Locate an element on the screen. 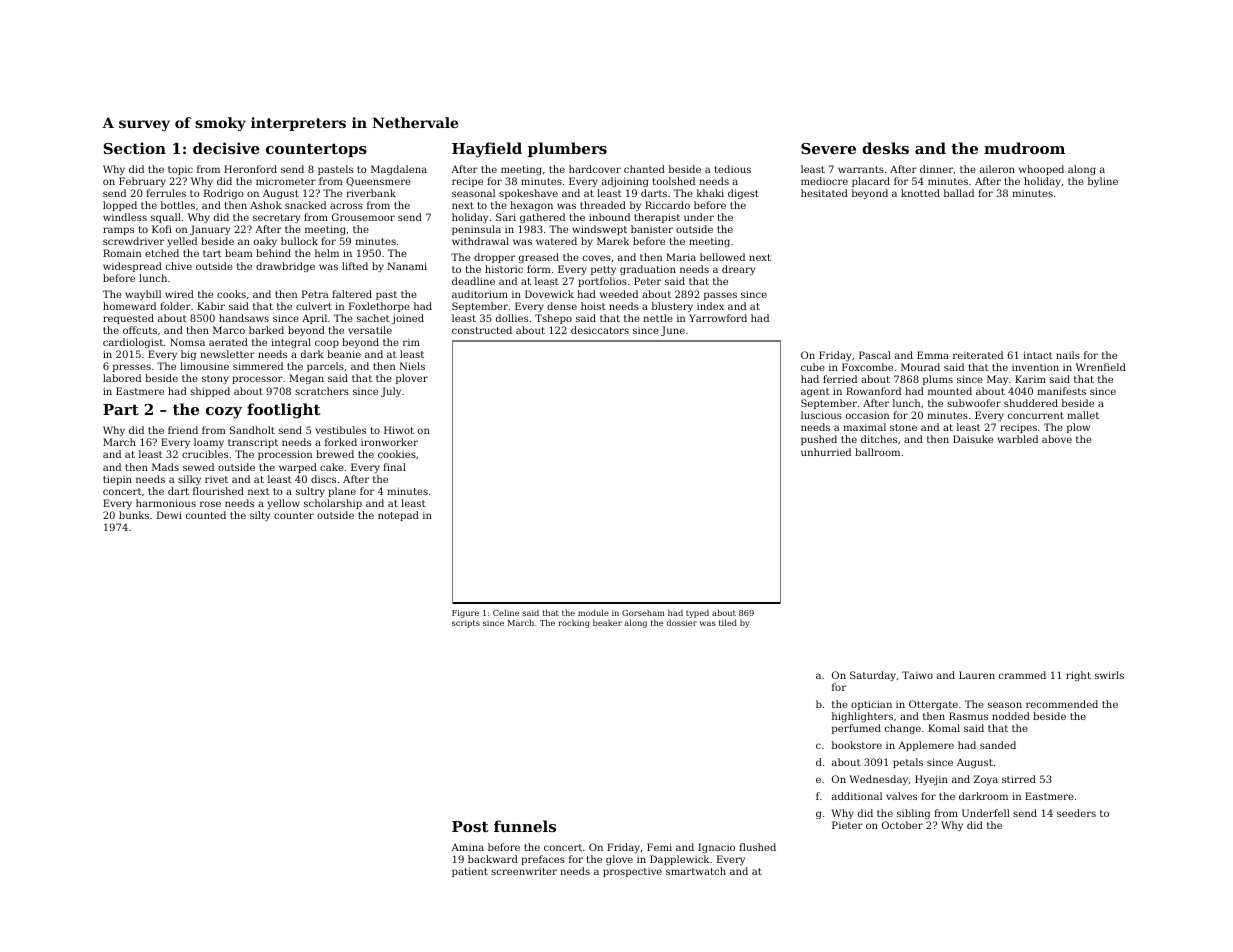  beaker is located at coordinates (607, 622).
